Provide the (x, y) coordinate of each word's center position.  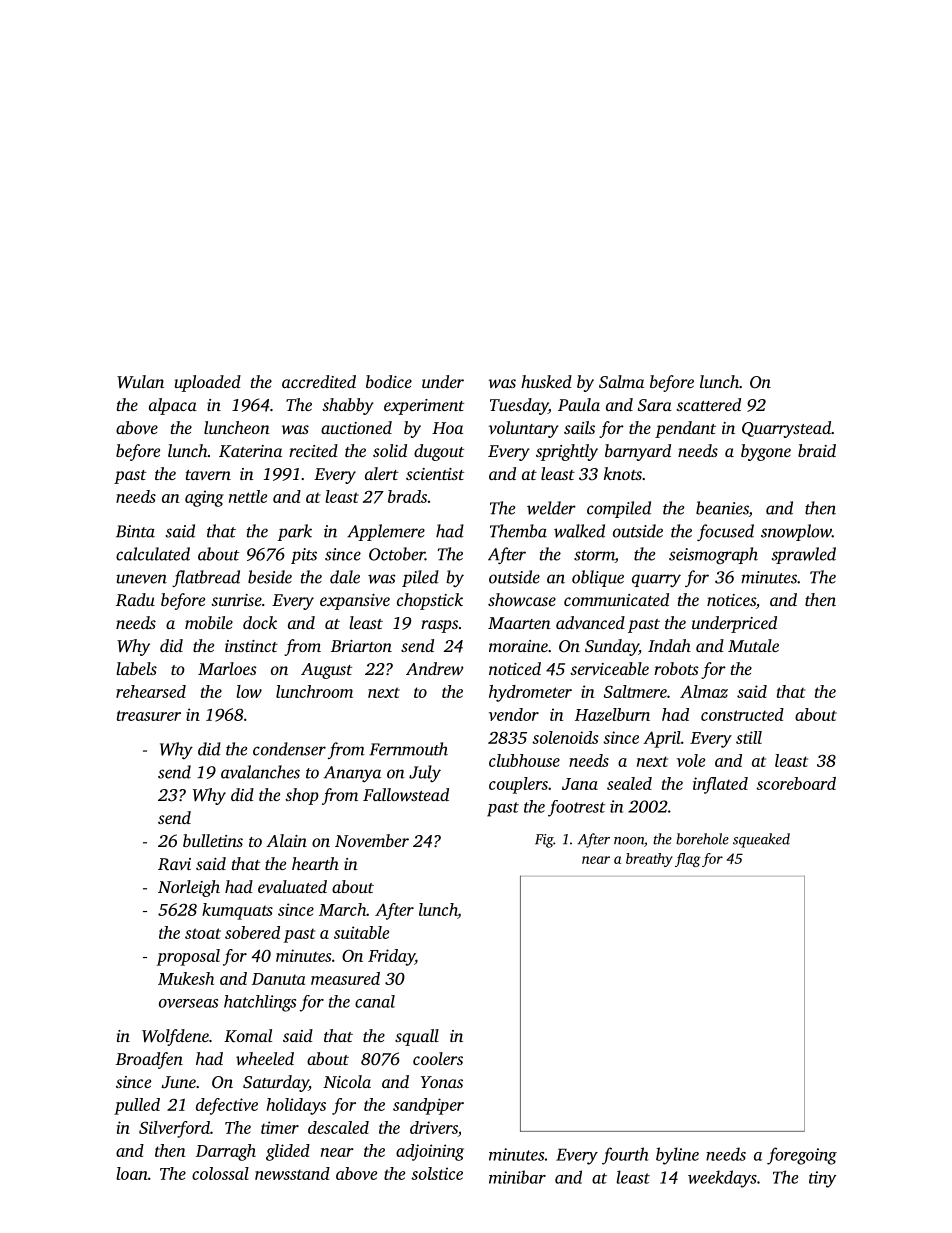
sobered (252, 932)
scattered (708, 404)
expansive (355, 602)
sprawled (804, 555)
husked (546, 381)
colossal (220, 1173)
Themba (518, 531)
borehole (702, 839)
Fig (544, 841)
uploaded (208, 383)
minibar (517, 1177)
